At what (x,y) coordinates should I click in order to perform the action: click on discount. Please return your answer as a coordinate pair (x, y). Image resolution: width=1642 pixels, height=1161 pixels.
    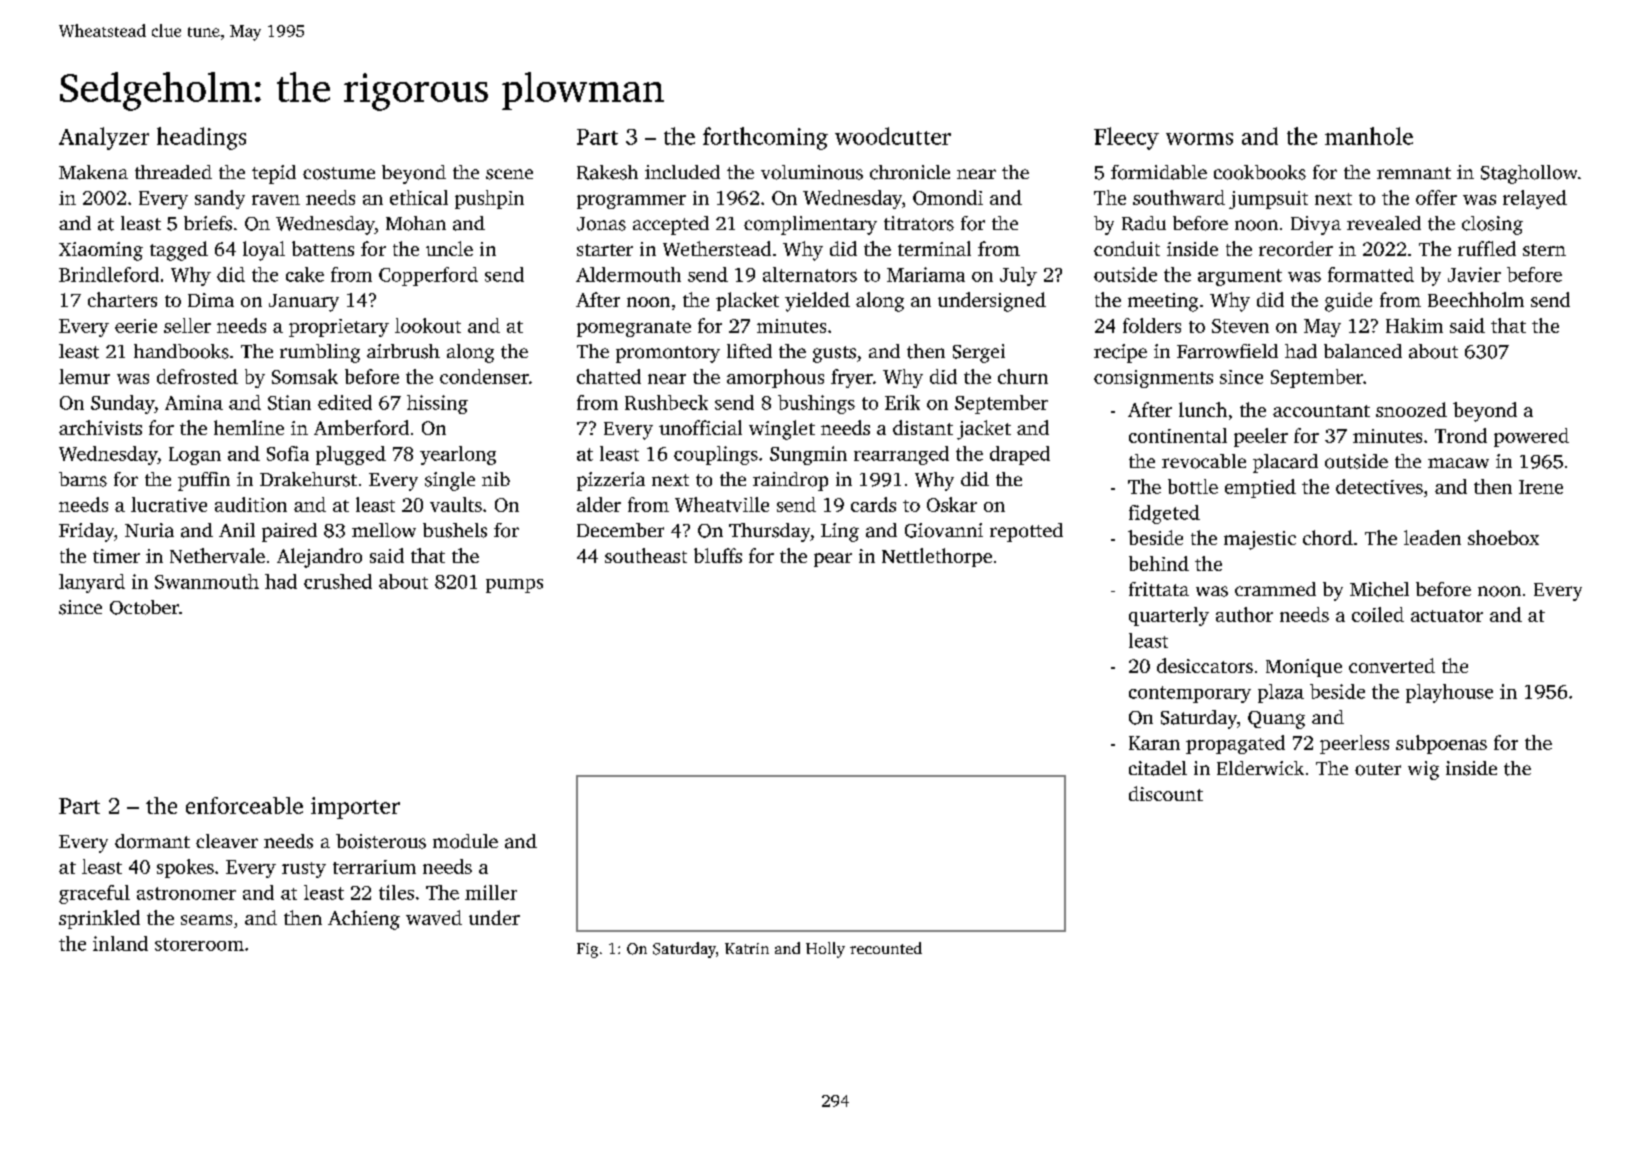
    Looking at the image, I should click on (1166, 793).
